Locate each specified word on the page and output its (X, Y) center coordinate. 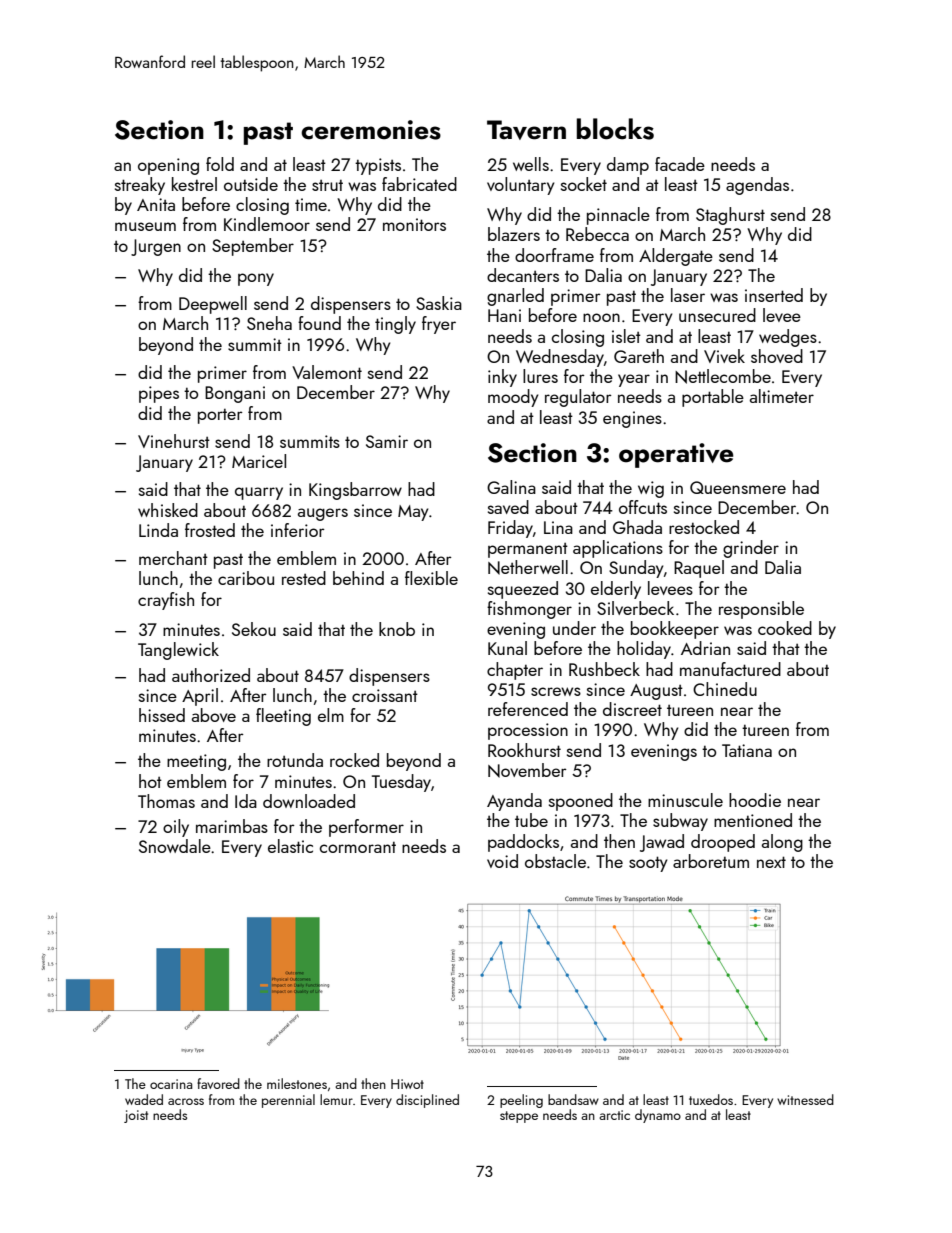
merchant (173, 558)
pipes (159, 394)
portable (713, 398)
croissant (385, 695)
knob (397, 629)
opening (168, 166)
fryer (439, 325)
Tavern (526, 130)
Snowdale (175, 846)
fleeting (283, 717)
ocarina (171, 1084)
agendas (757, 186)
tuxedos (711, 1099)
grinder (751, 549)
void (502, 861)
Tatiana (747, 750)
